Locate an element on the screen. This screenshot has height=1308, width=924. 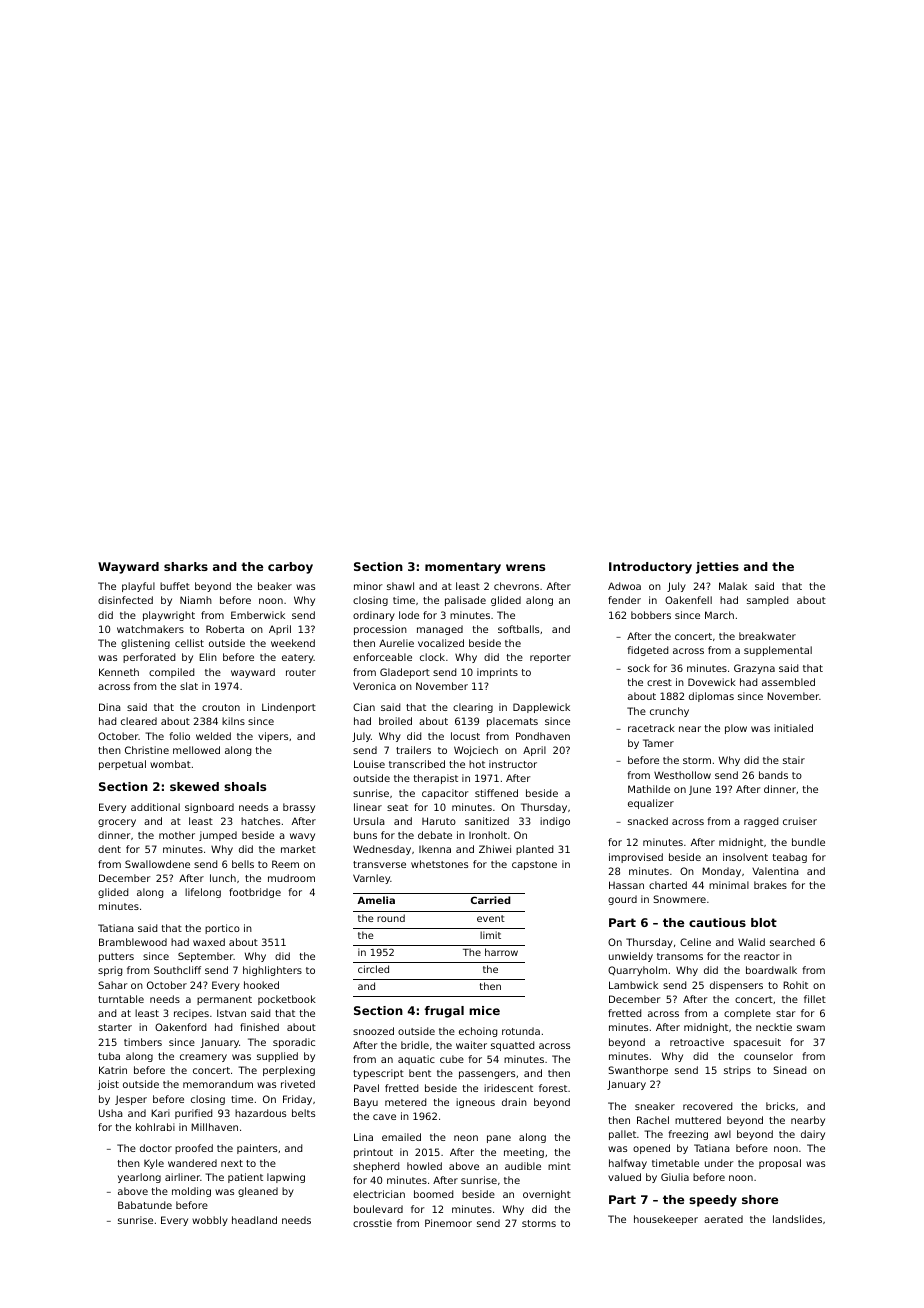
stair is located at coordinates (794, 760).
